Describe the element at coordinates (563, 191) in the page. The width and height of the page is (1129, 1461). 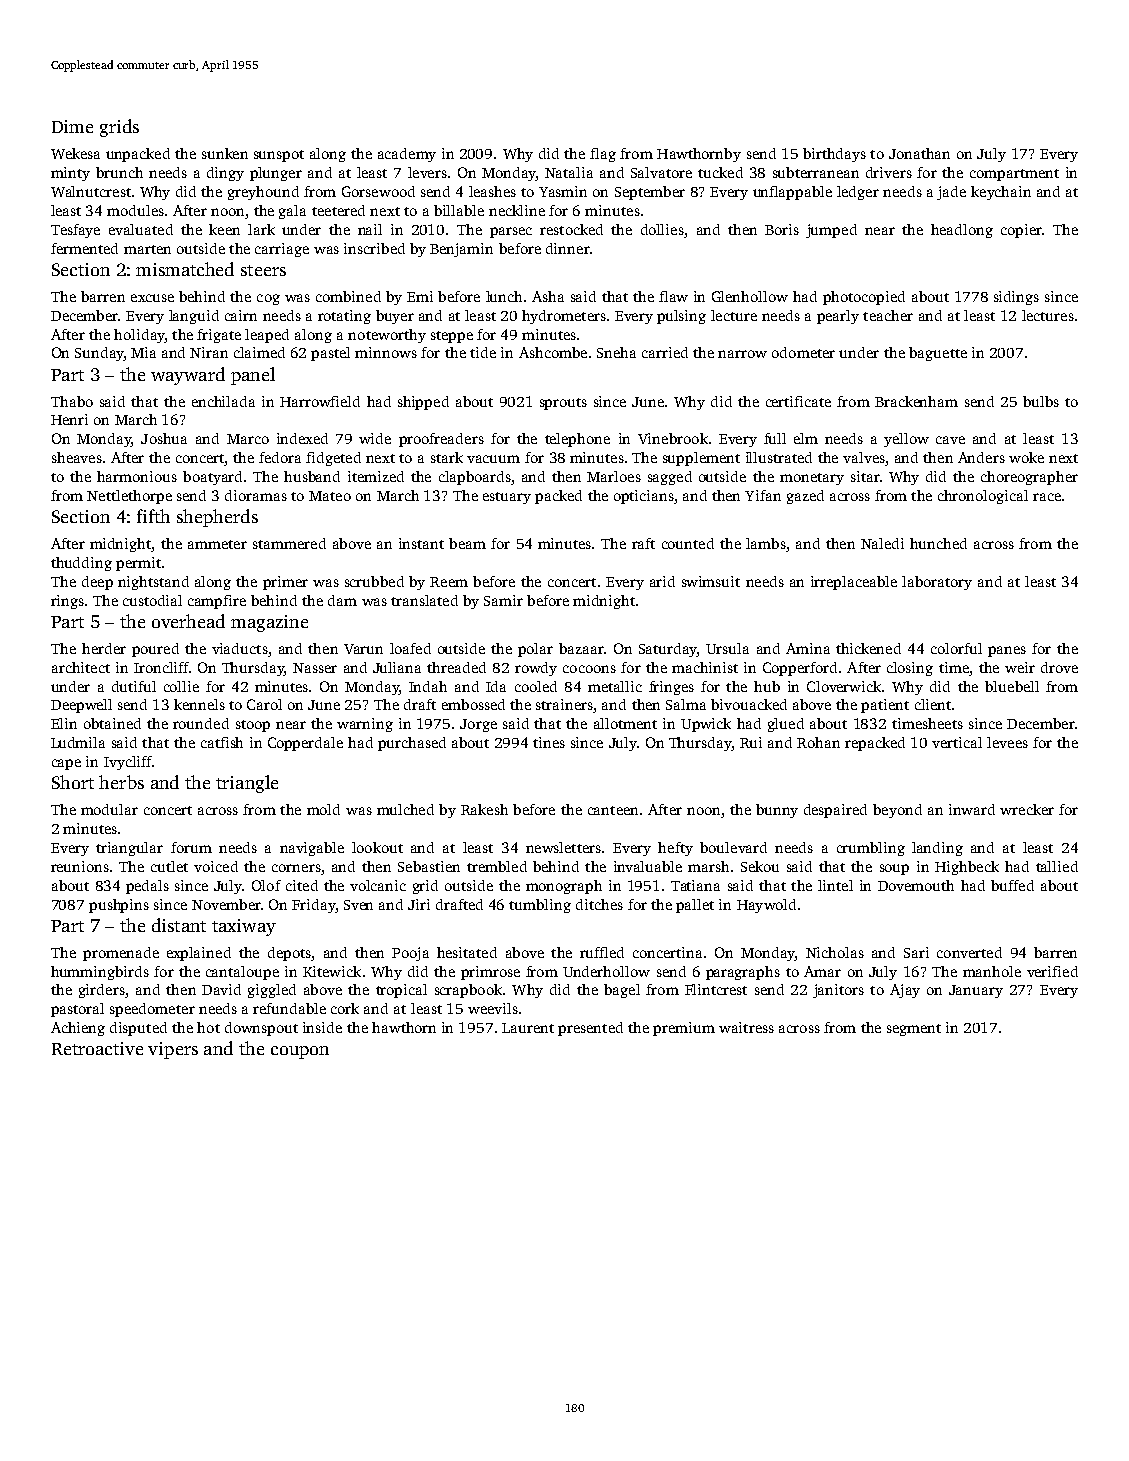
I see `Yasmin` at that location.
